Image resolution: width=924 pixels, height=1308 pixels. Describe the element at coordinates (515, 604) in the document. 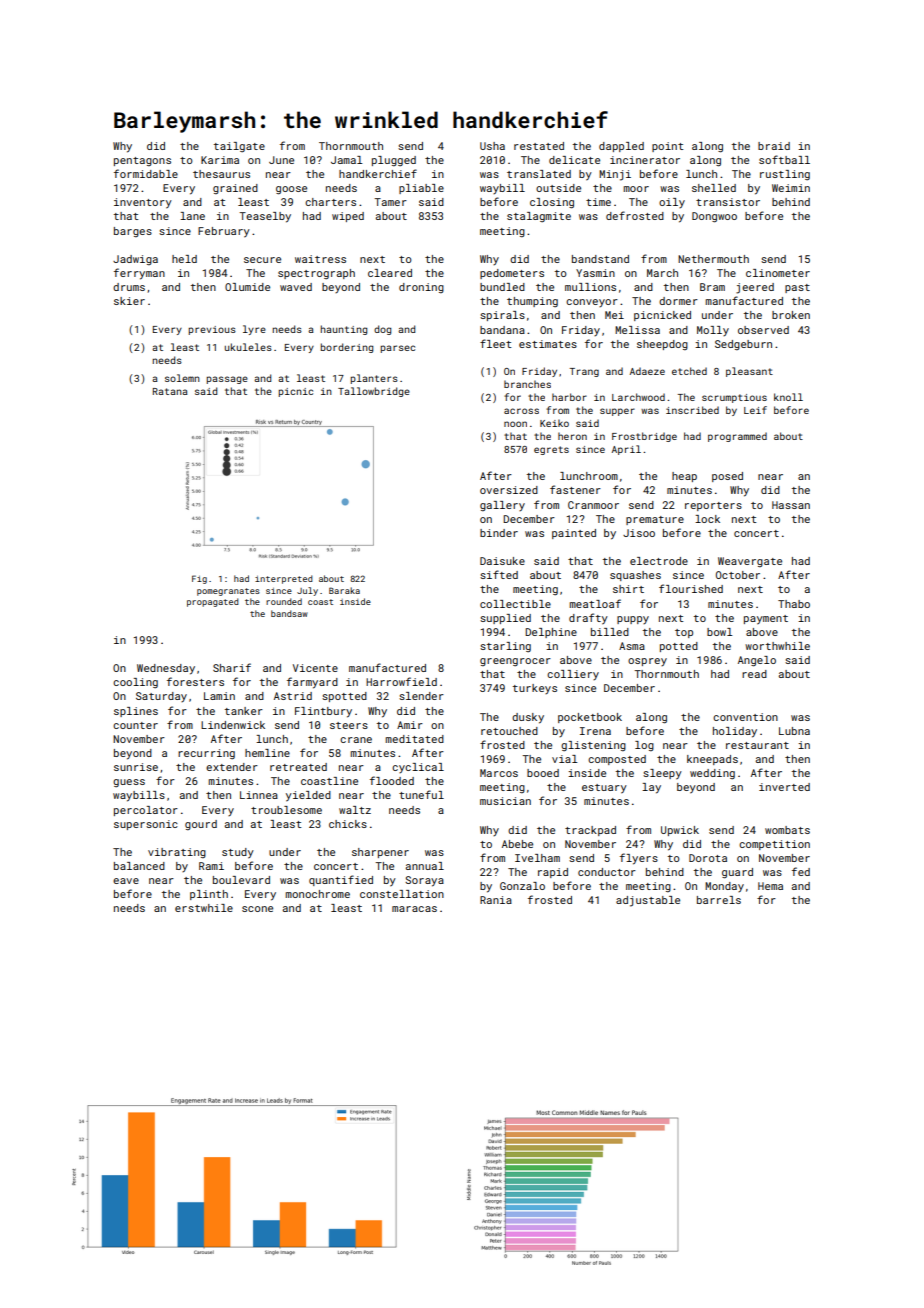

I see `collectible` at that location.
